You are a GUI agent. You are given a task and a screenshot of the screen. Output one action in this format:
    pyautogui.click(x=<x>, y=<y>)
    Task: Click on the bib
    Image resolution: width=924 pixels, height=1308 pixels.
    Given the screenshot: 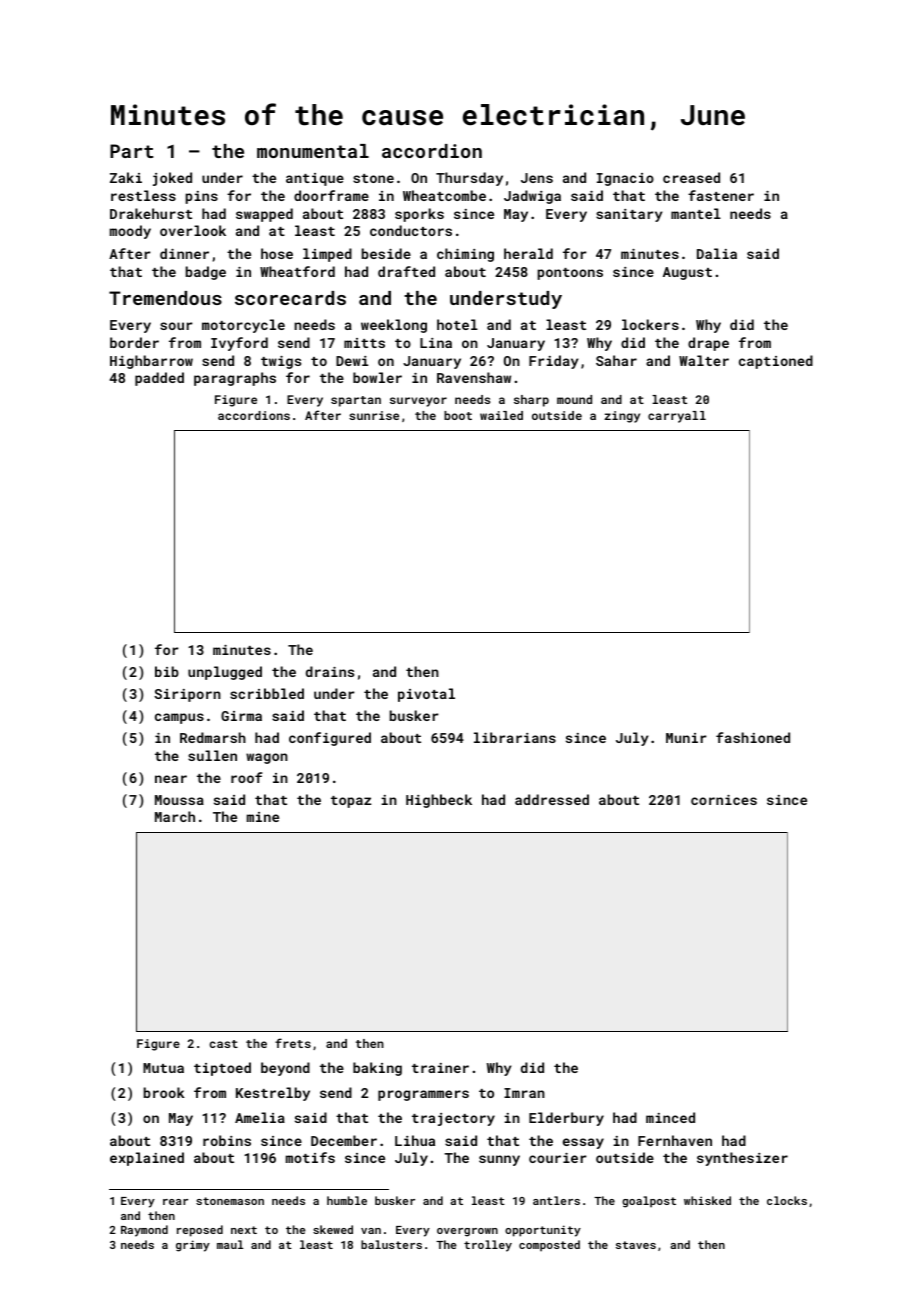 What is the action you would take?
    pyautogui.click(x=167, y=671)
